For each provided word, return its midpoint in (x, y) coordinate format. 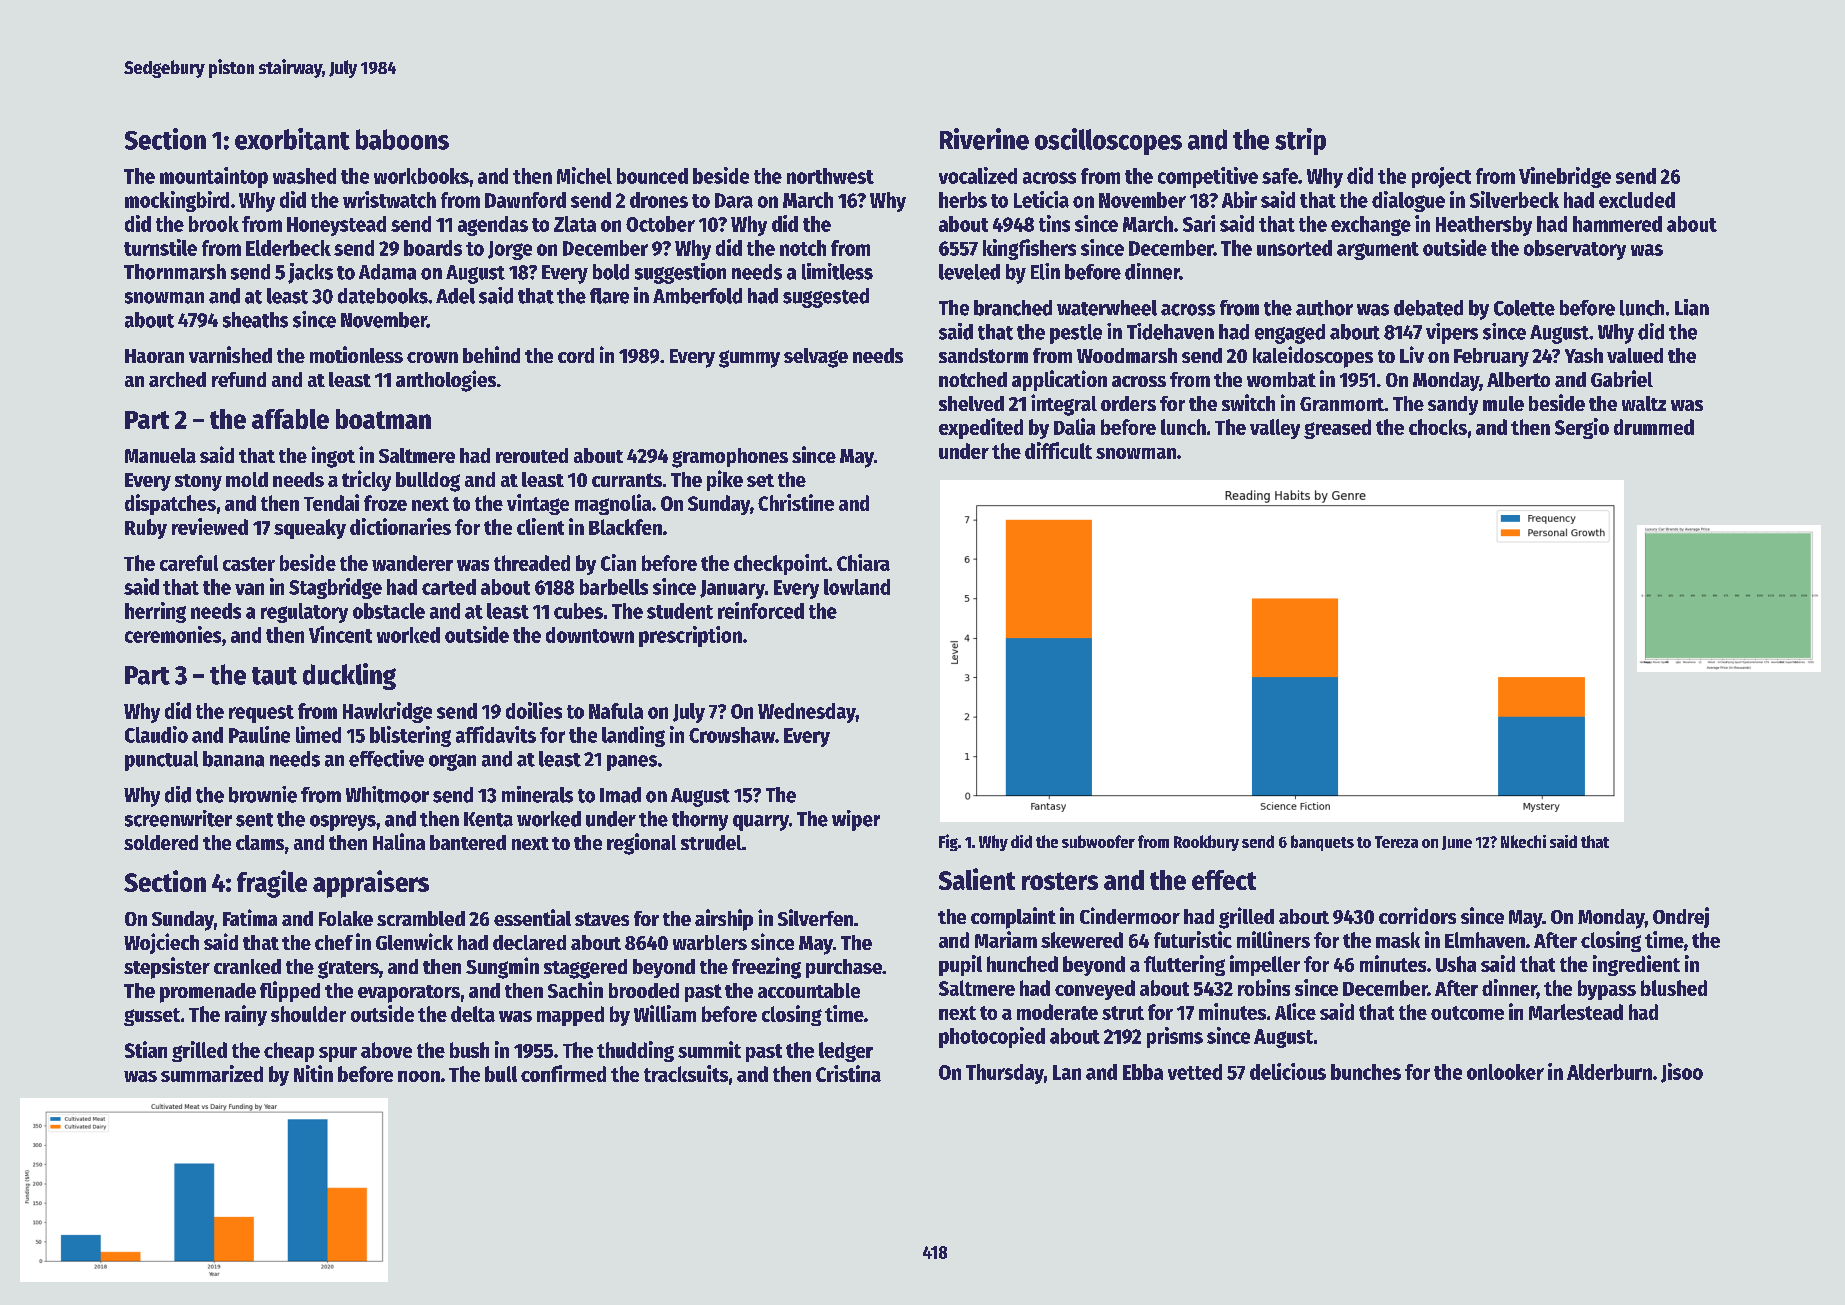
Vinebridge (1565, 177)
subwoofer (1098, 841)
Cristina (848, 1073)
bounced (652, 176)
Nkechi (1523, 841)
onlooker (1505, 1072)
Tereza (1396, 842)
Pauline (259, 734)
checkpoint (781, 564)
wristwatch (389, 199)
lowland (857, 587)
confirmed (563, 1073)
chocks (1438, 427)
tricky (366, 480)
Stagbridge (335, 588)
